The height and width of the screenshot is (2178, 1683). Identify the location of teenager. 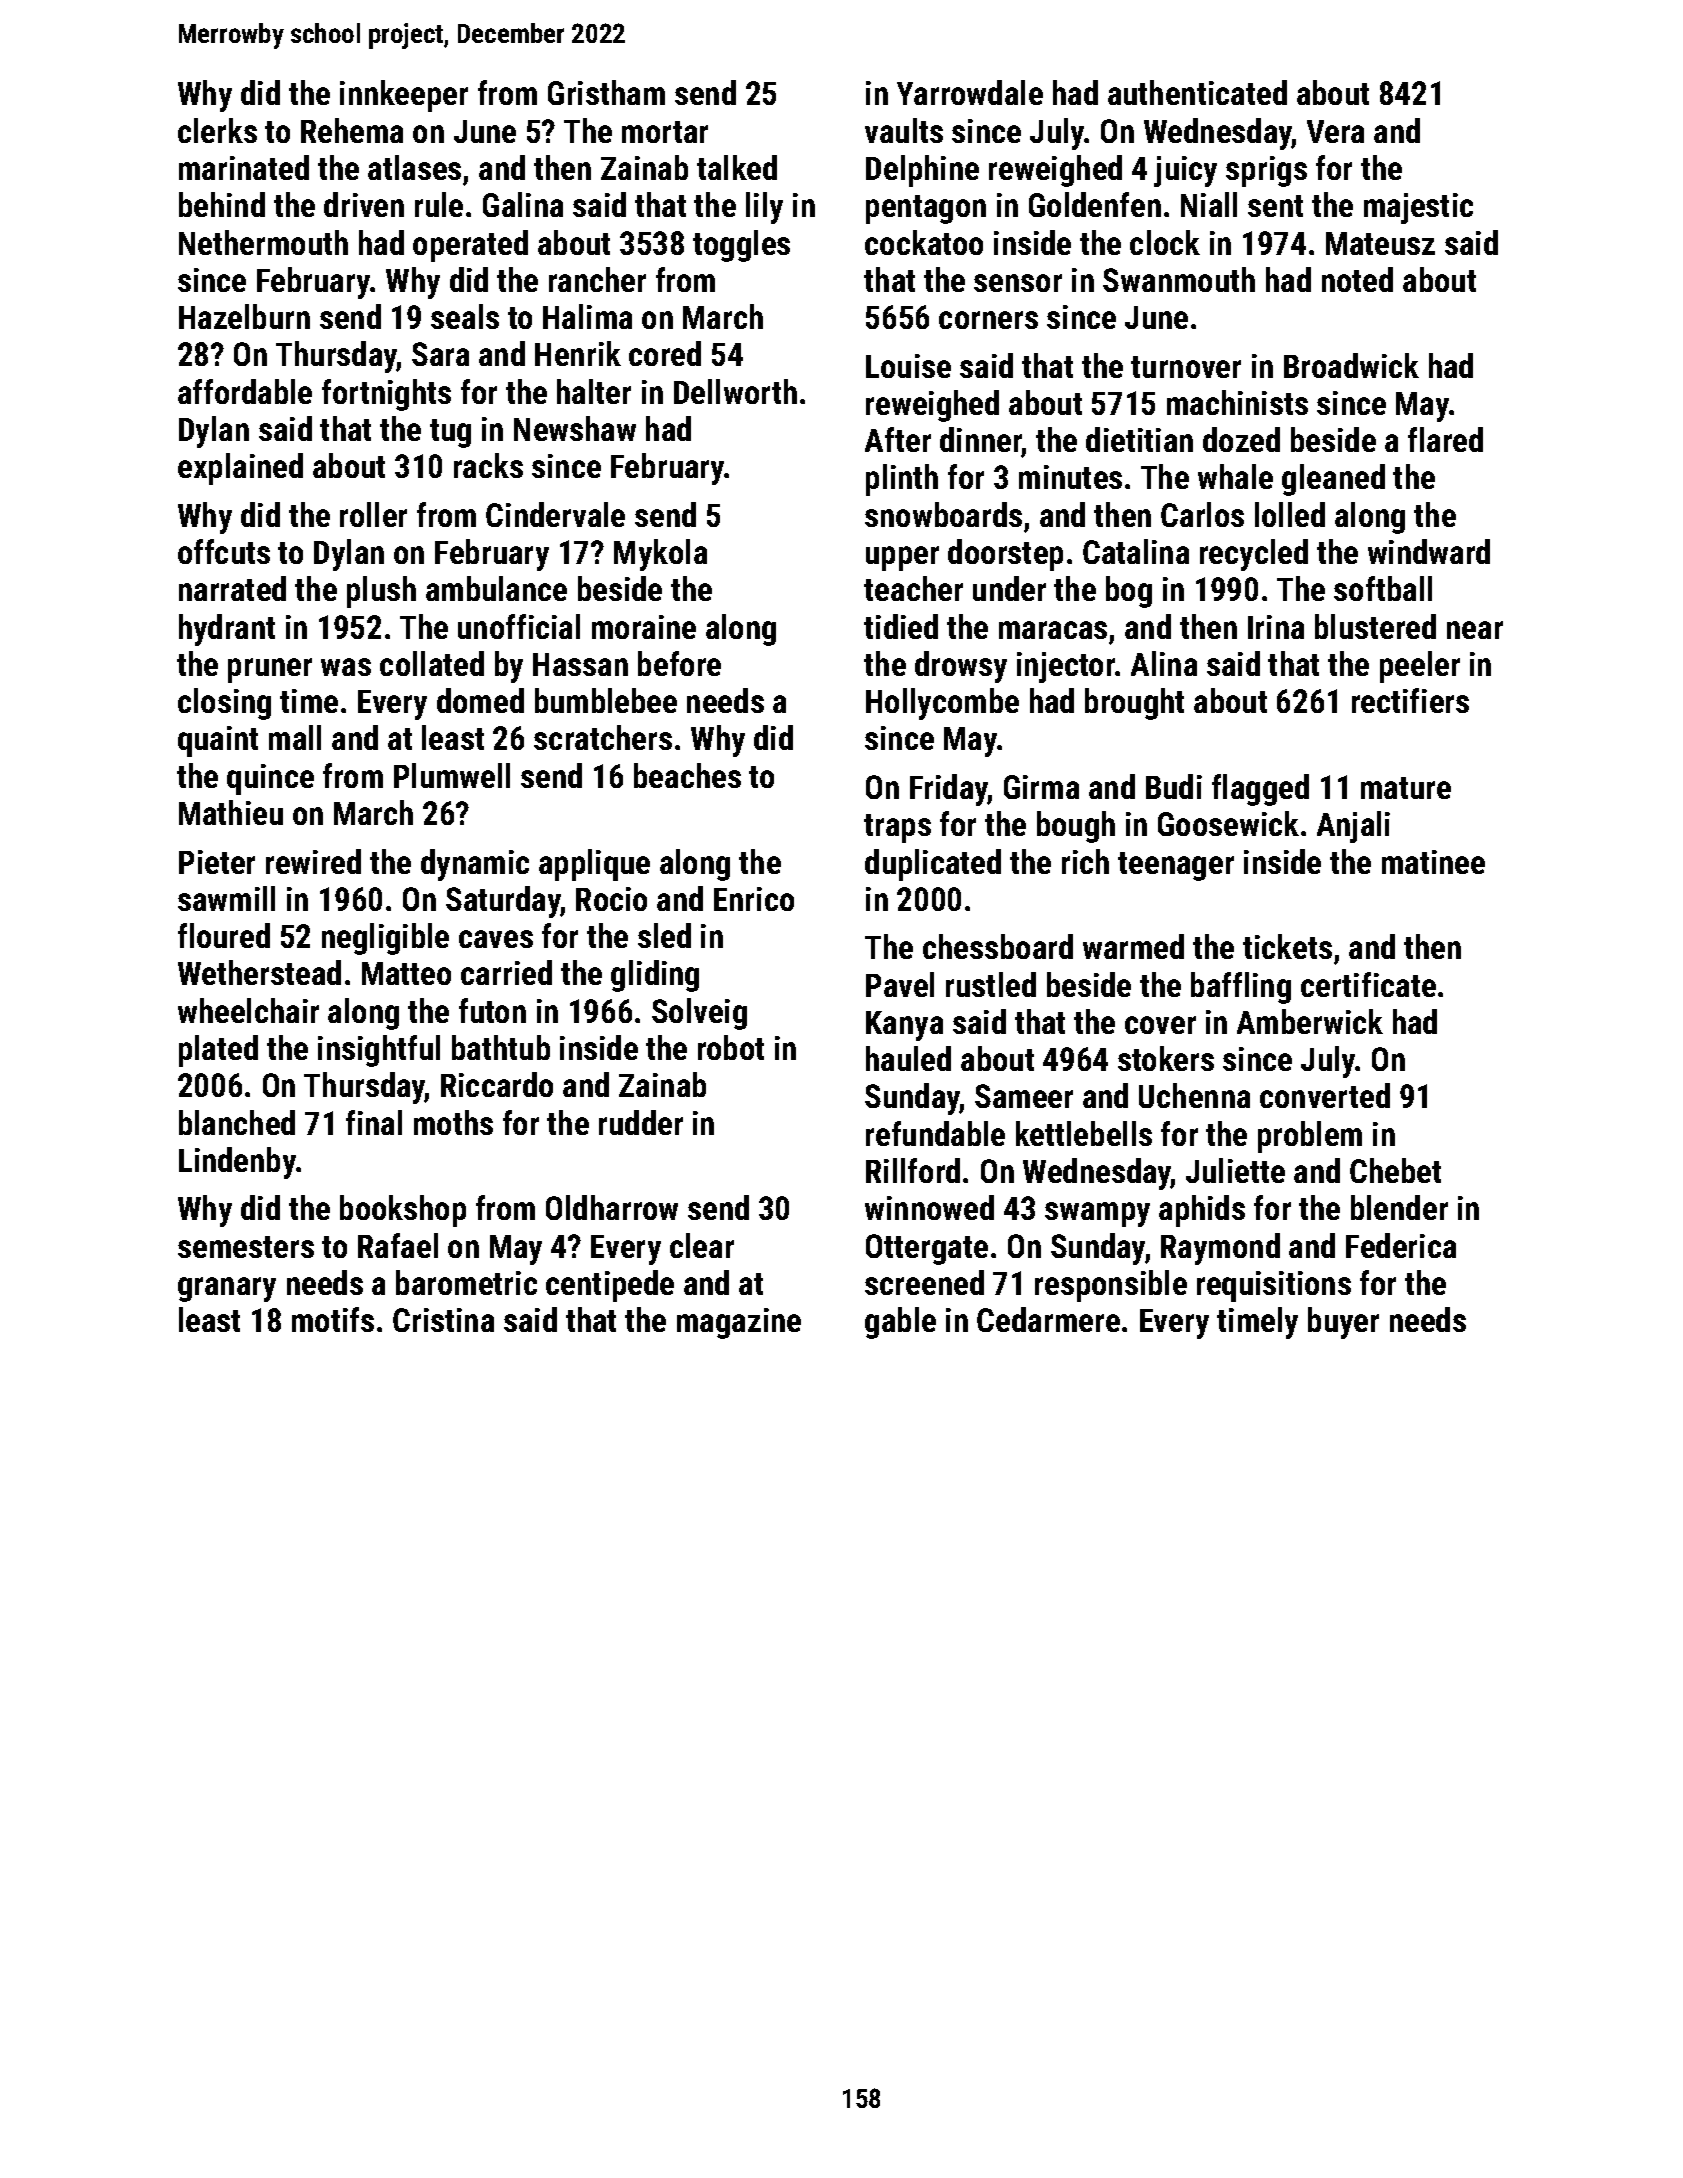
(1176, 866).
